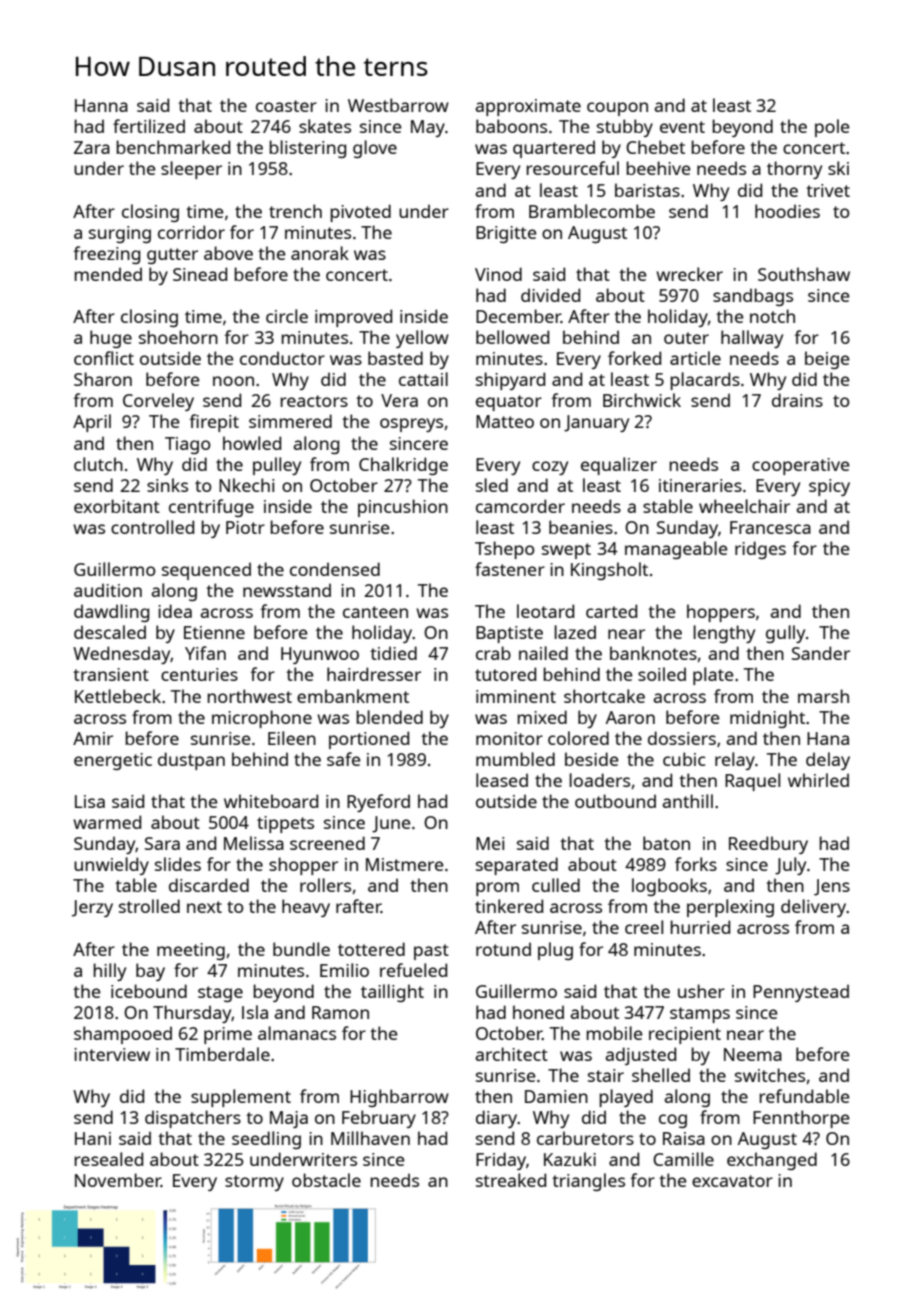 This document has width=924, height=1308. I want to click on clutch, so click(98, 464).
